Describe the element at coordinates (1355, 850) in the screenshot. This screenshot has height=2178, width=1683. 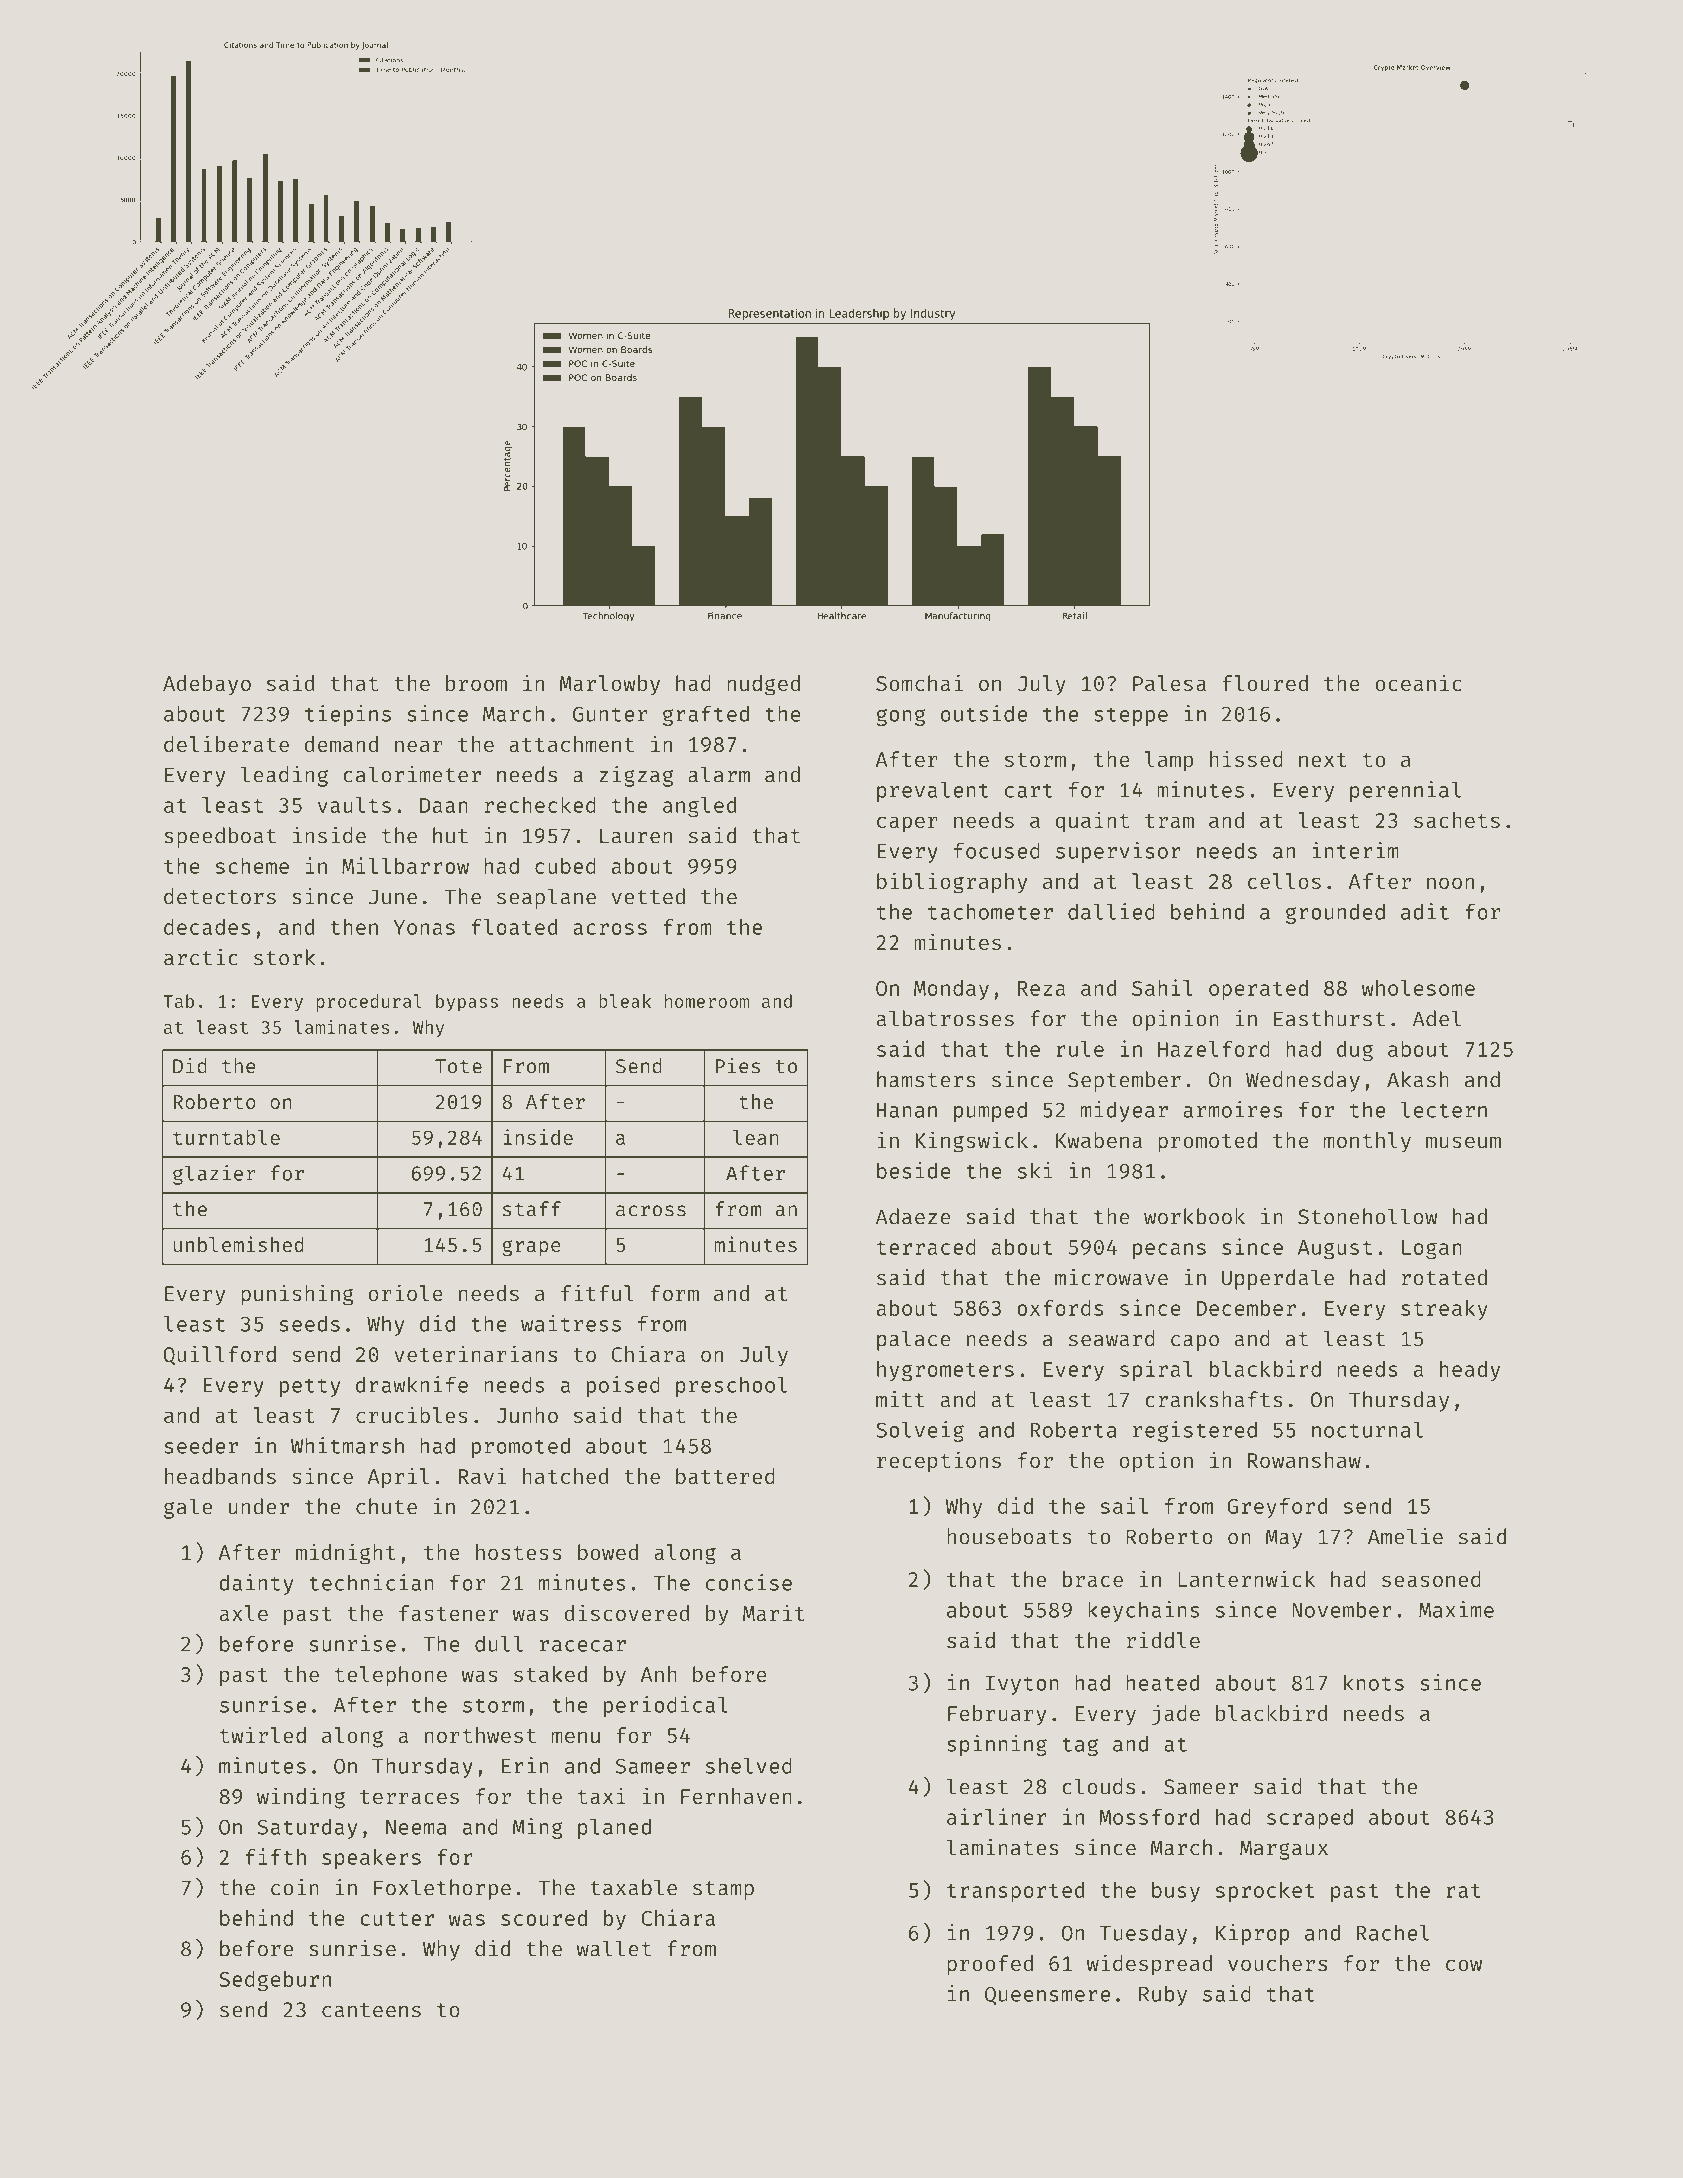
I see `interim` at that location.
